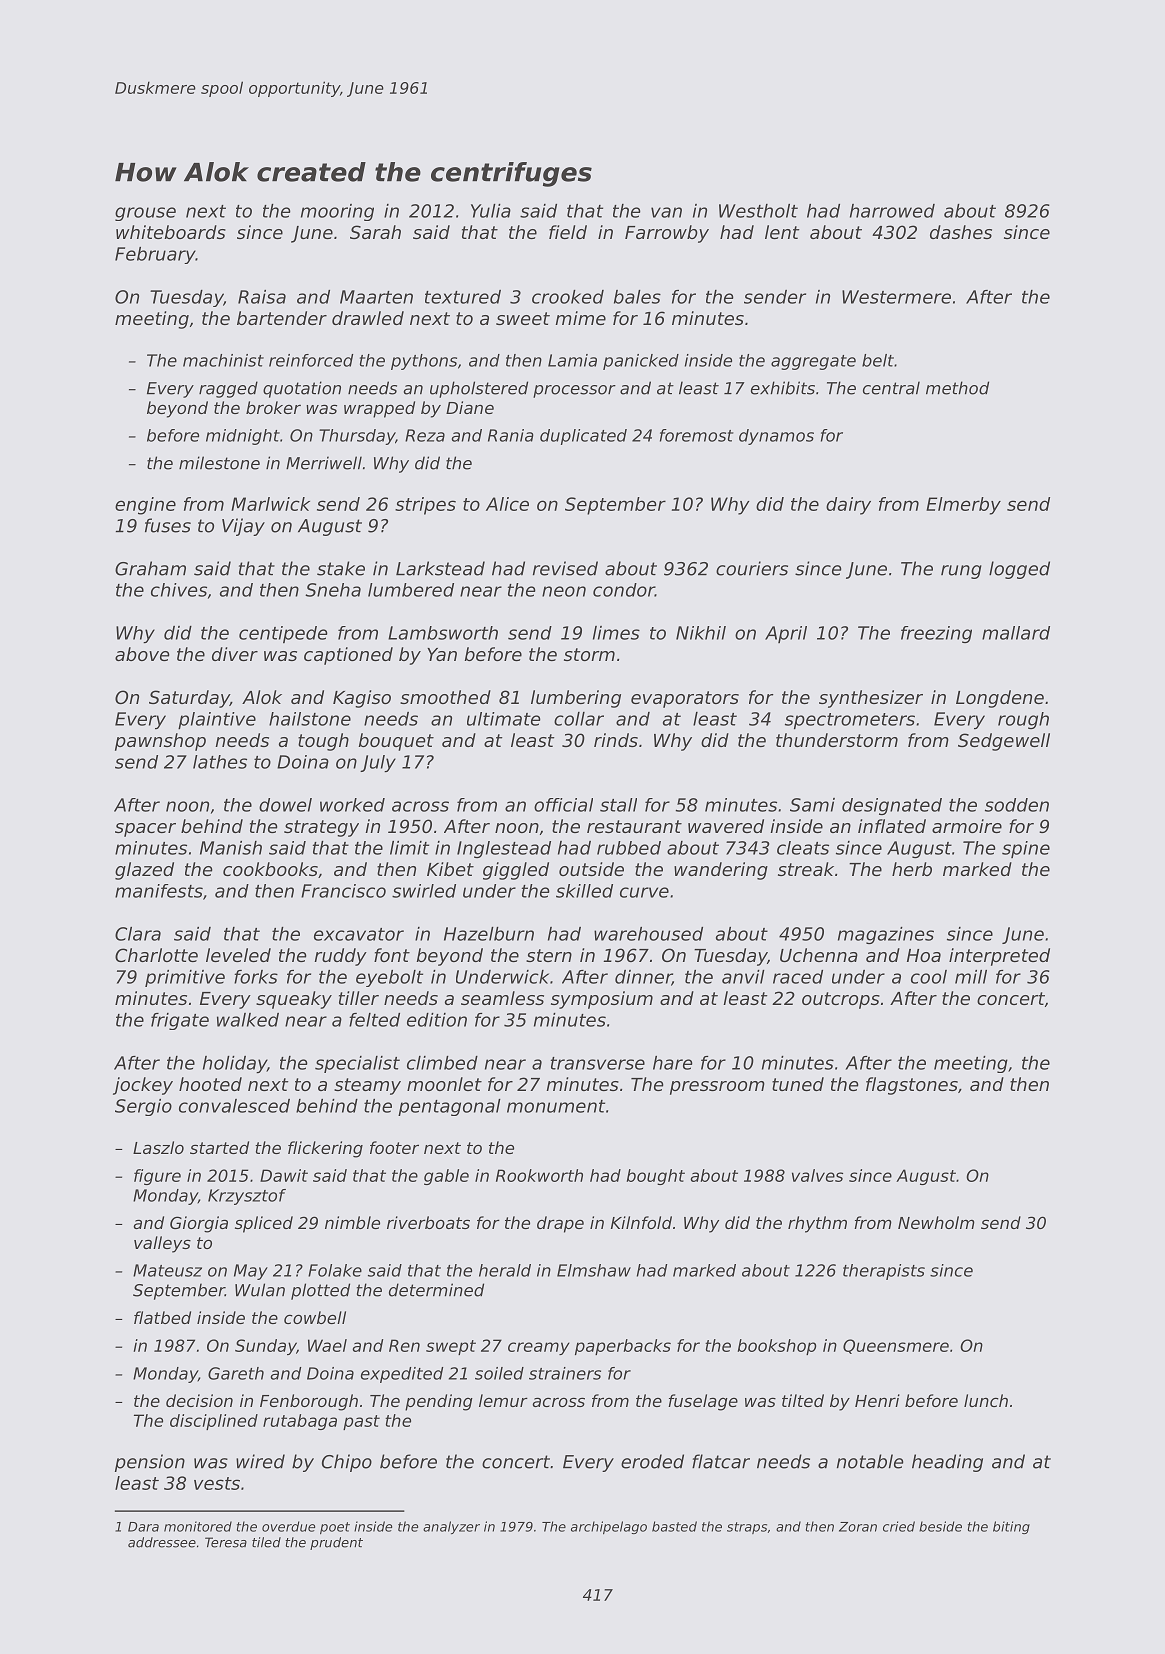  What do you see at coordinates (262, 297) in the image?
I see `Raisa` at bounding box center [262, 297].
